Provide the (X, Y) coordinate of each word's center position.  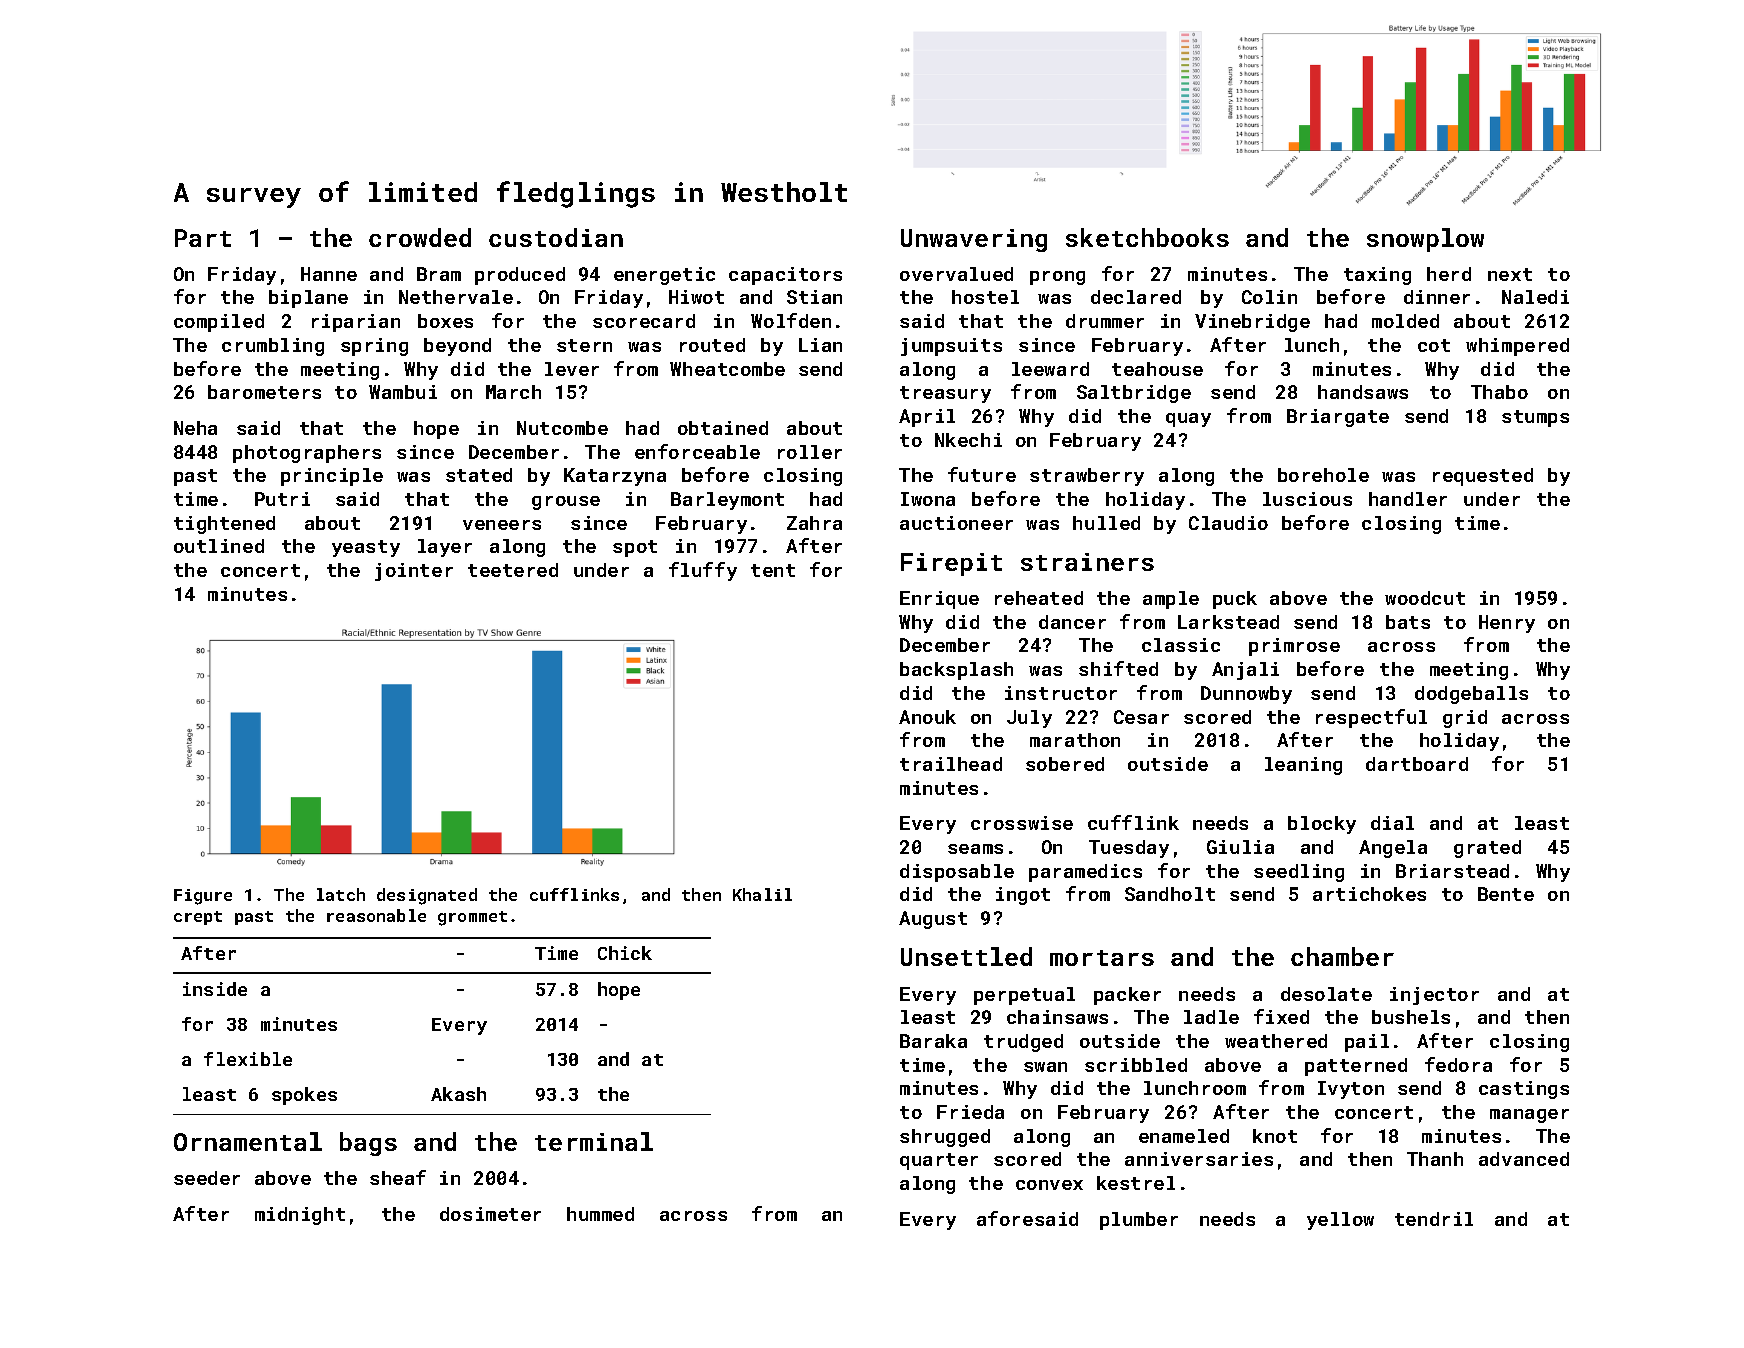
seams (975, 849)
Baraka (933, 1041)
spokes (304, 1096)
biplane (308, 299)
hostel (985, 297)
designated (427, 896)
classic (1181, 645)
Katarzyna (615, 477)
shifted (1118, 668)
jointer (414, 572)
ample (1171, 600)
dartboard (1417, 764)
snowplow (1425, 240)
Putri (282, 499)
